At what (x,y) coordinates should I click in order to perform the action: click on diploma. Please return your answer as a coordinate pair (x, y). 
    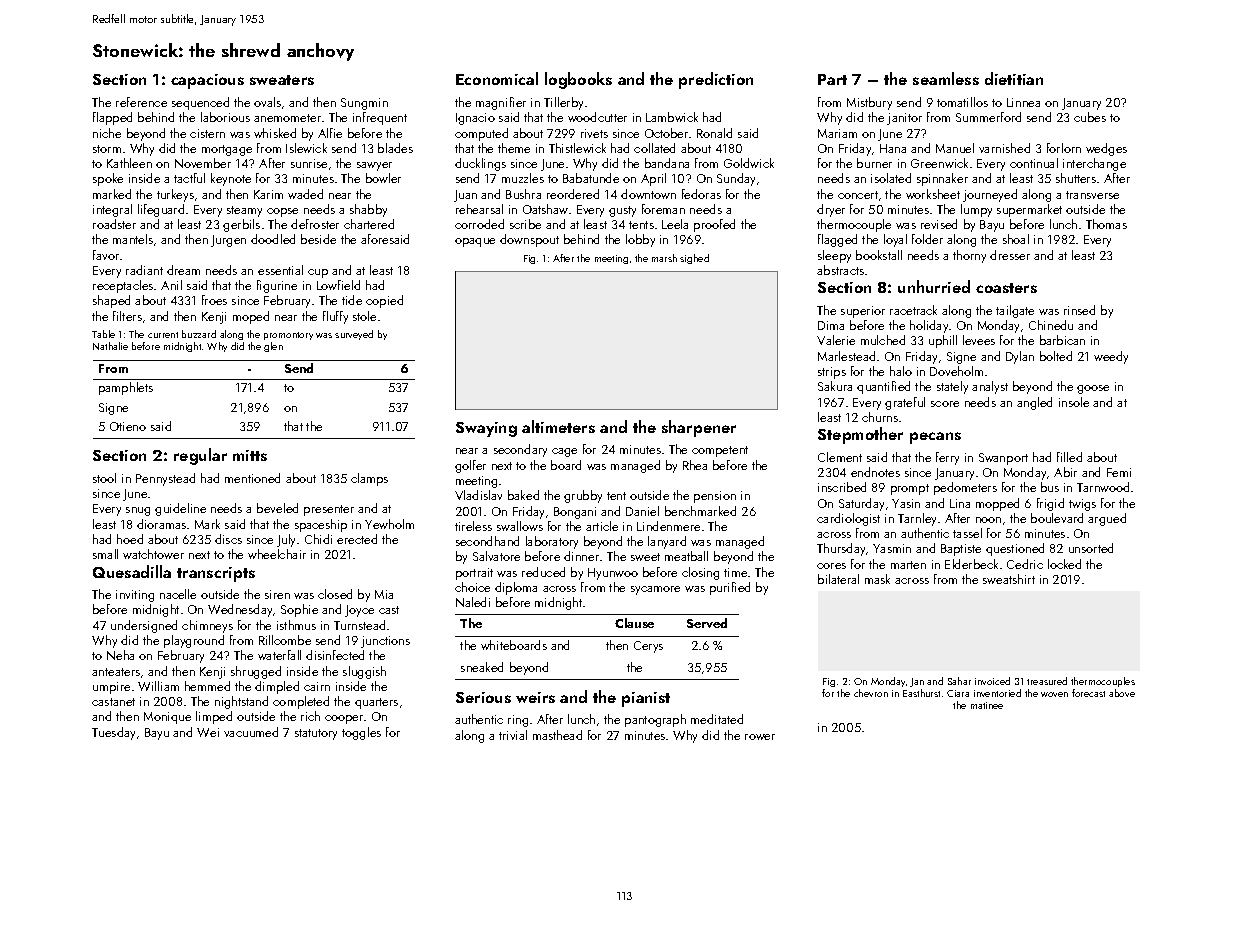
    Looking at the image, I should click on (516, 588).
